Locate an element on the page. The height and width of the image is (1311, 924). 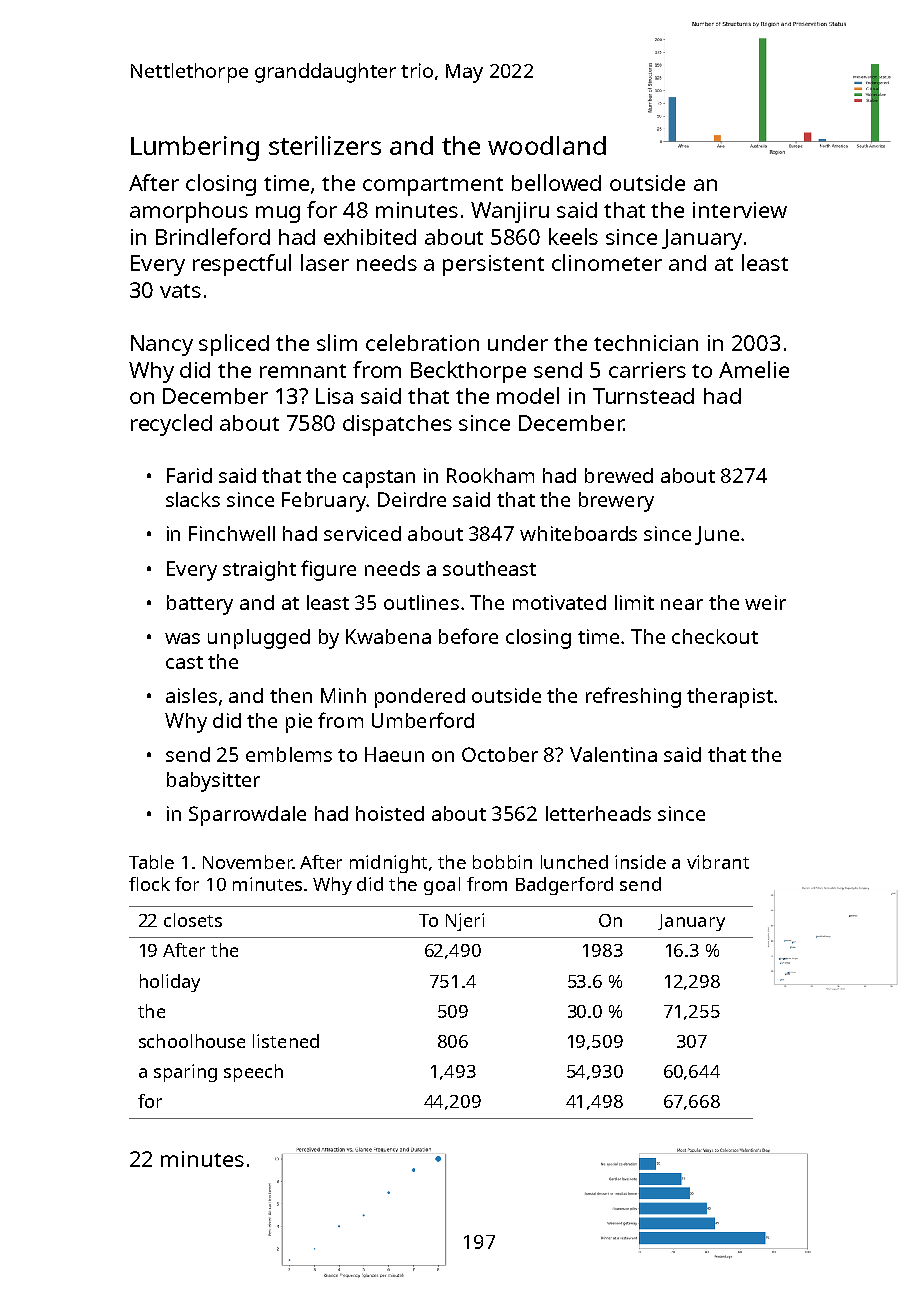
amorphous is located at coordinates (189, 212).
